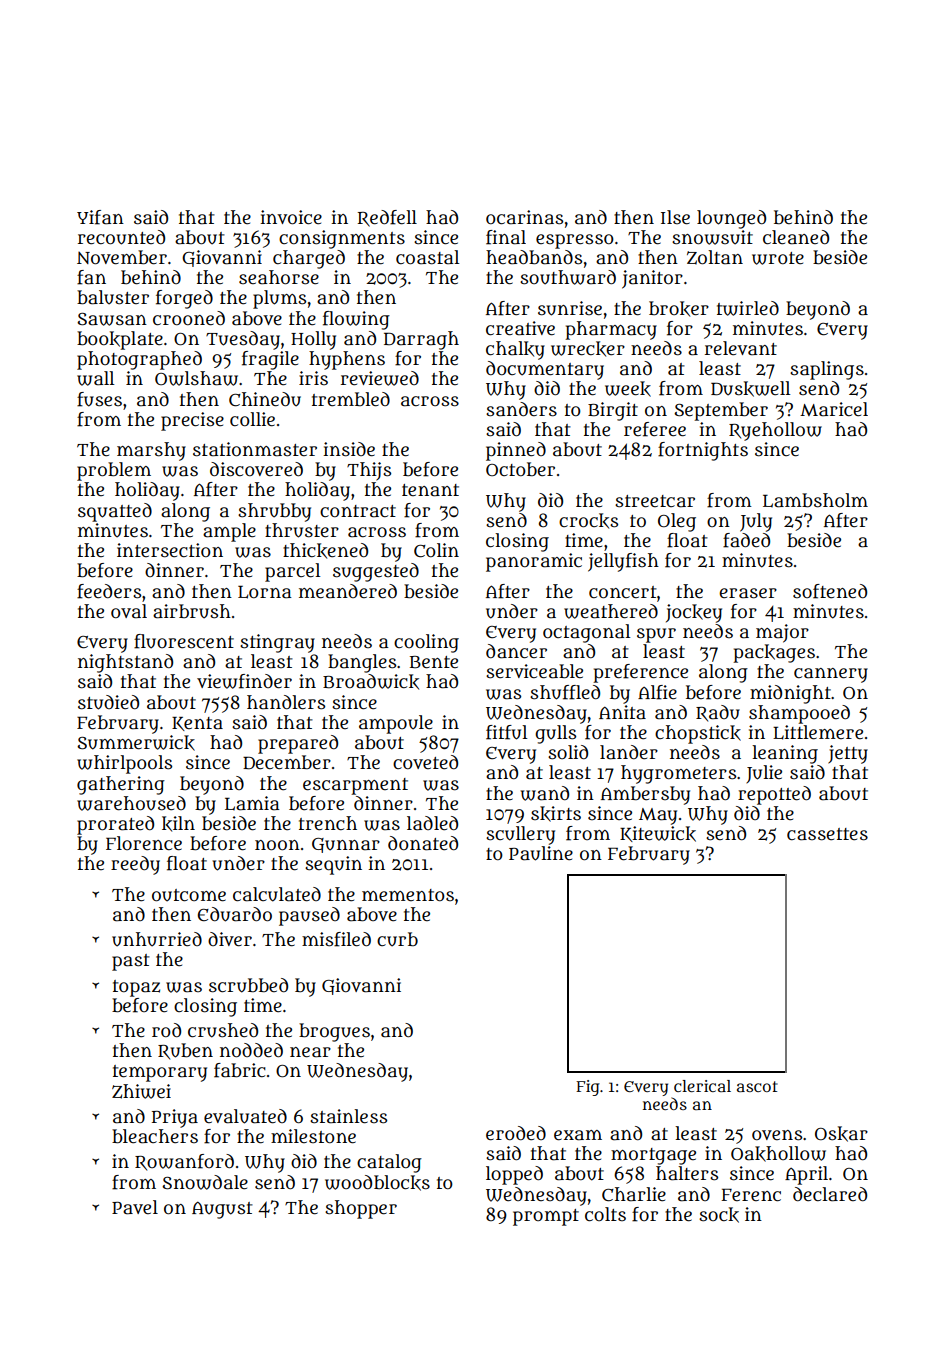 This screenshot has width=945, height=1369. I want to click on panoramic, so click(534, 562).
